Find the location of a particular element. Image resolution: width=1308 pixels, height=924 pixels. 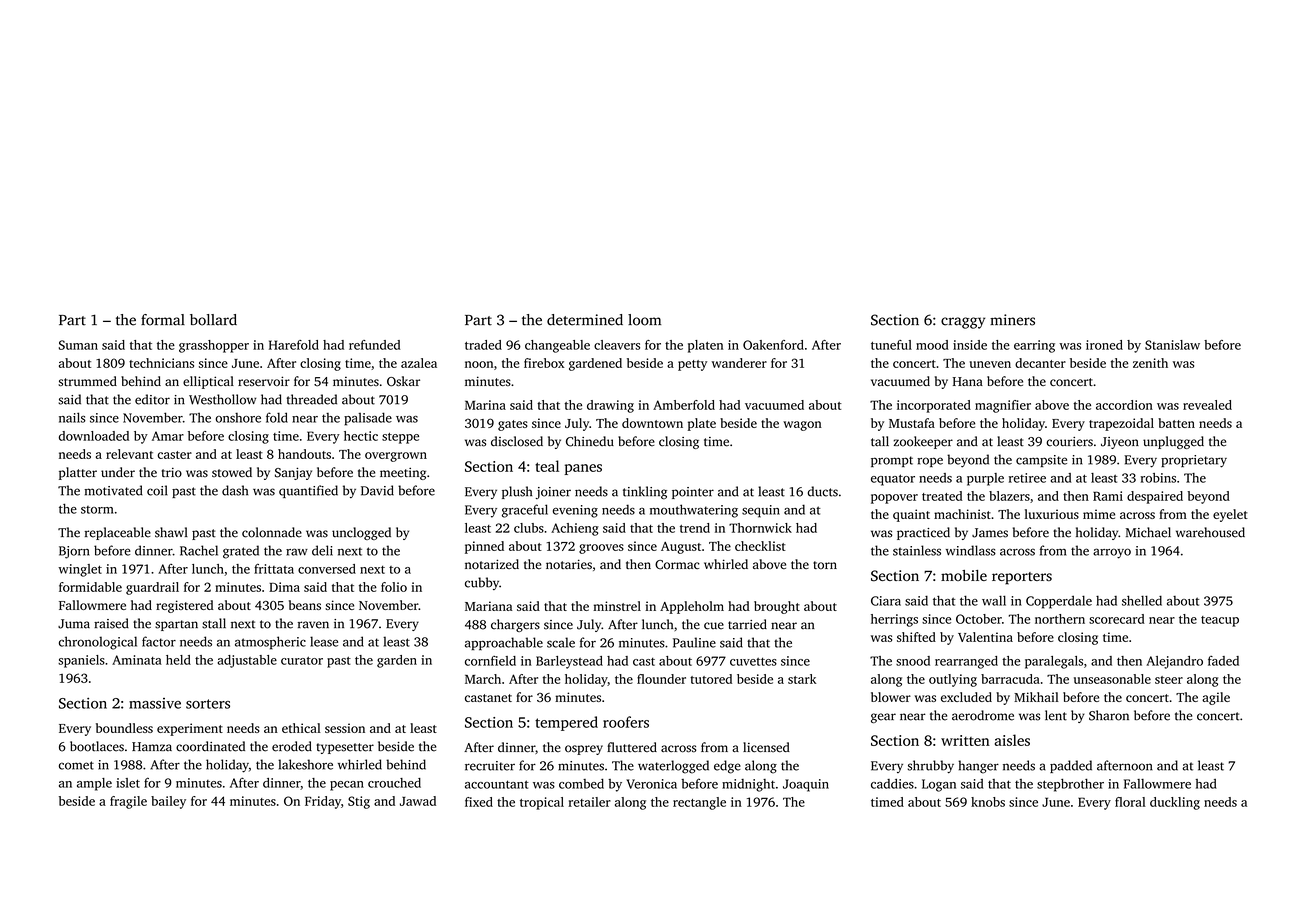

aerodrome is located at coordinates (983, 715).
